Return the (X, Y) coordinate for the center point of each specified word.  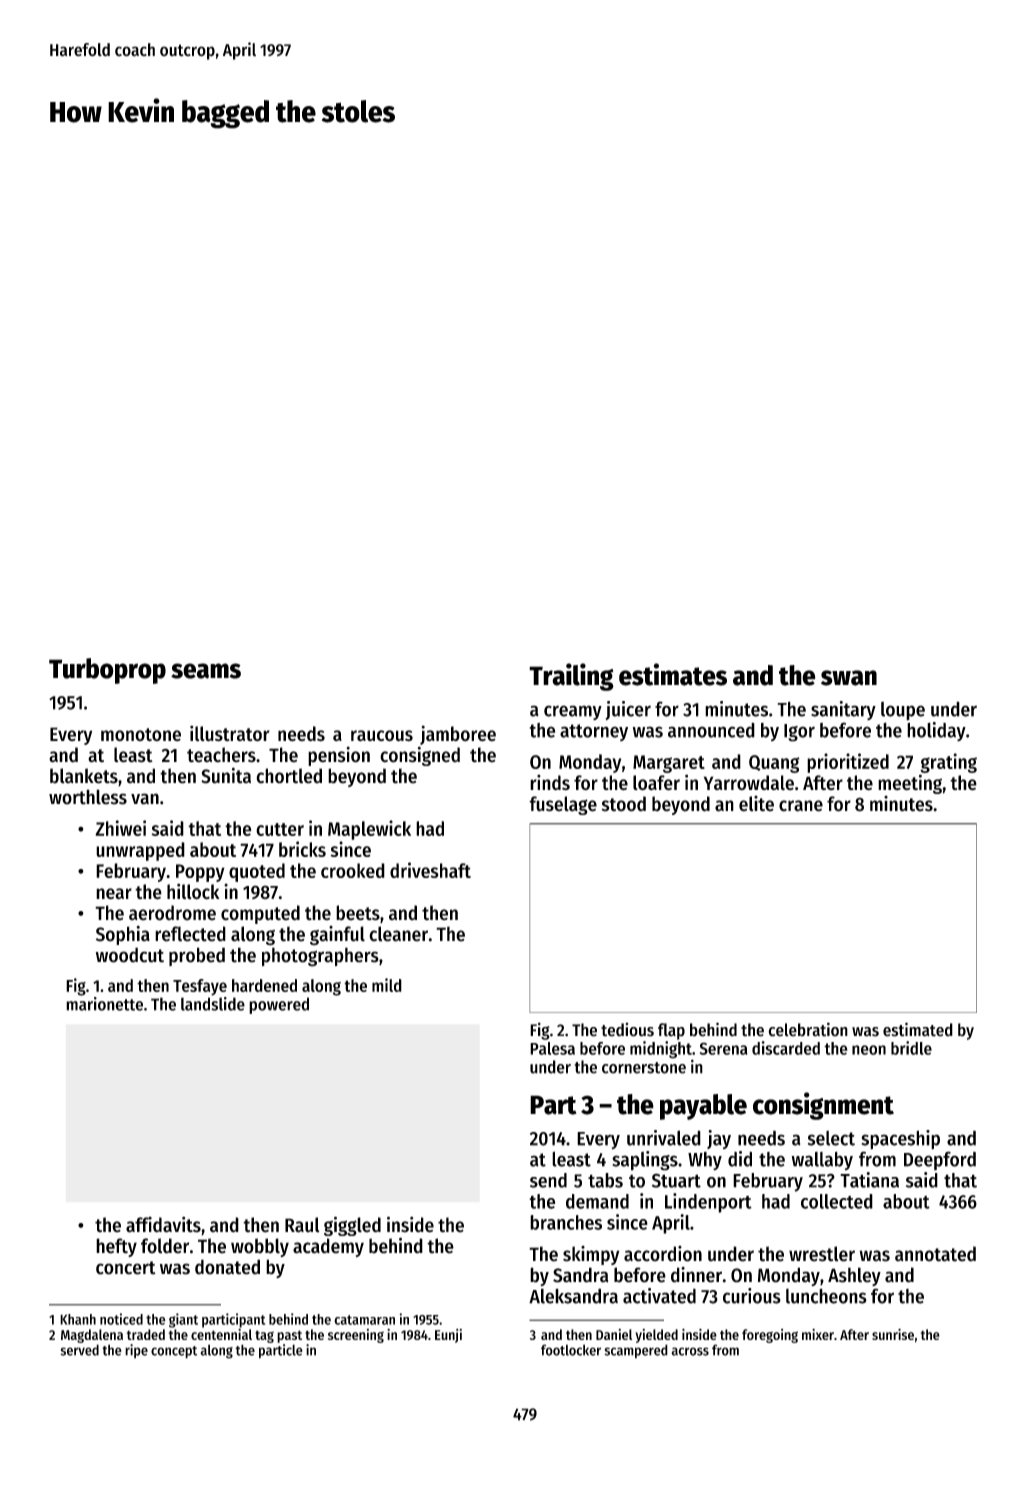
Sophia (123, 935)
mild (387, 985)
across (690, 1351)
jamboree (458, 735)
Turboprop (107, 671)
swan (849, 678)
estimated (918, 1029)
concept (174, 1352)
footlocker (571, 1350)
